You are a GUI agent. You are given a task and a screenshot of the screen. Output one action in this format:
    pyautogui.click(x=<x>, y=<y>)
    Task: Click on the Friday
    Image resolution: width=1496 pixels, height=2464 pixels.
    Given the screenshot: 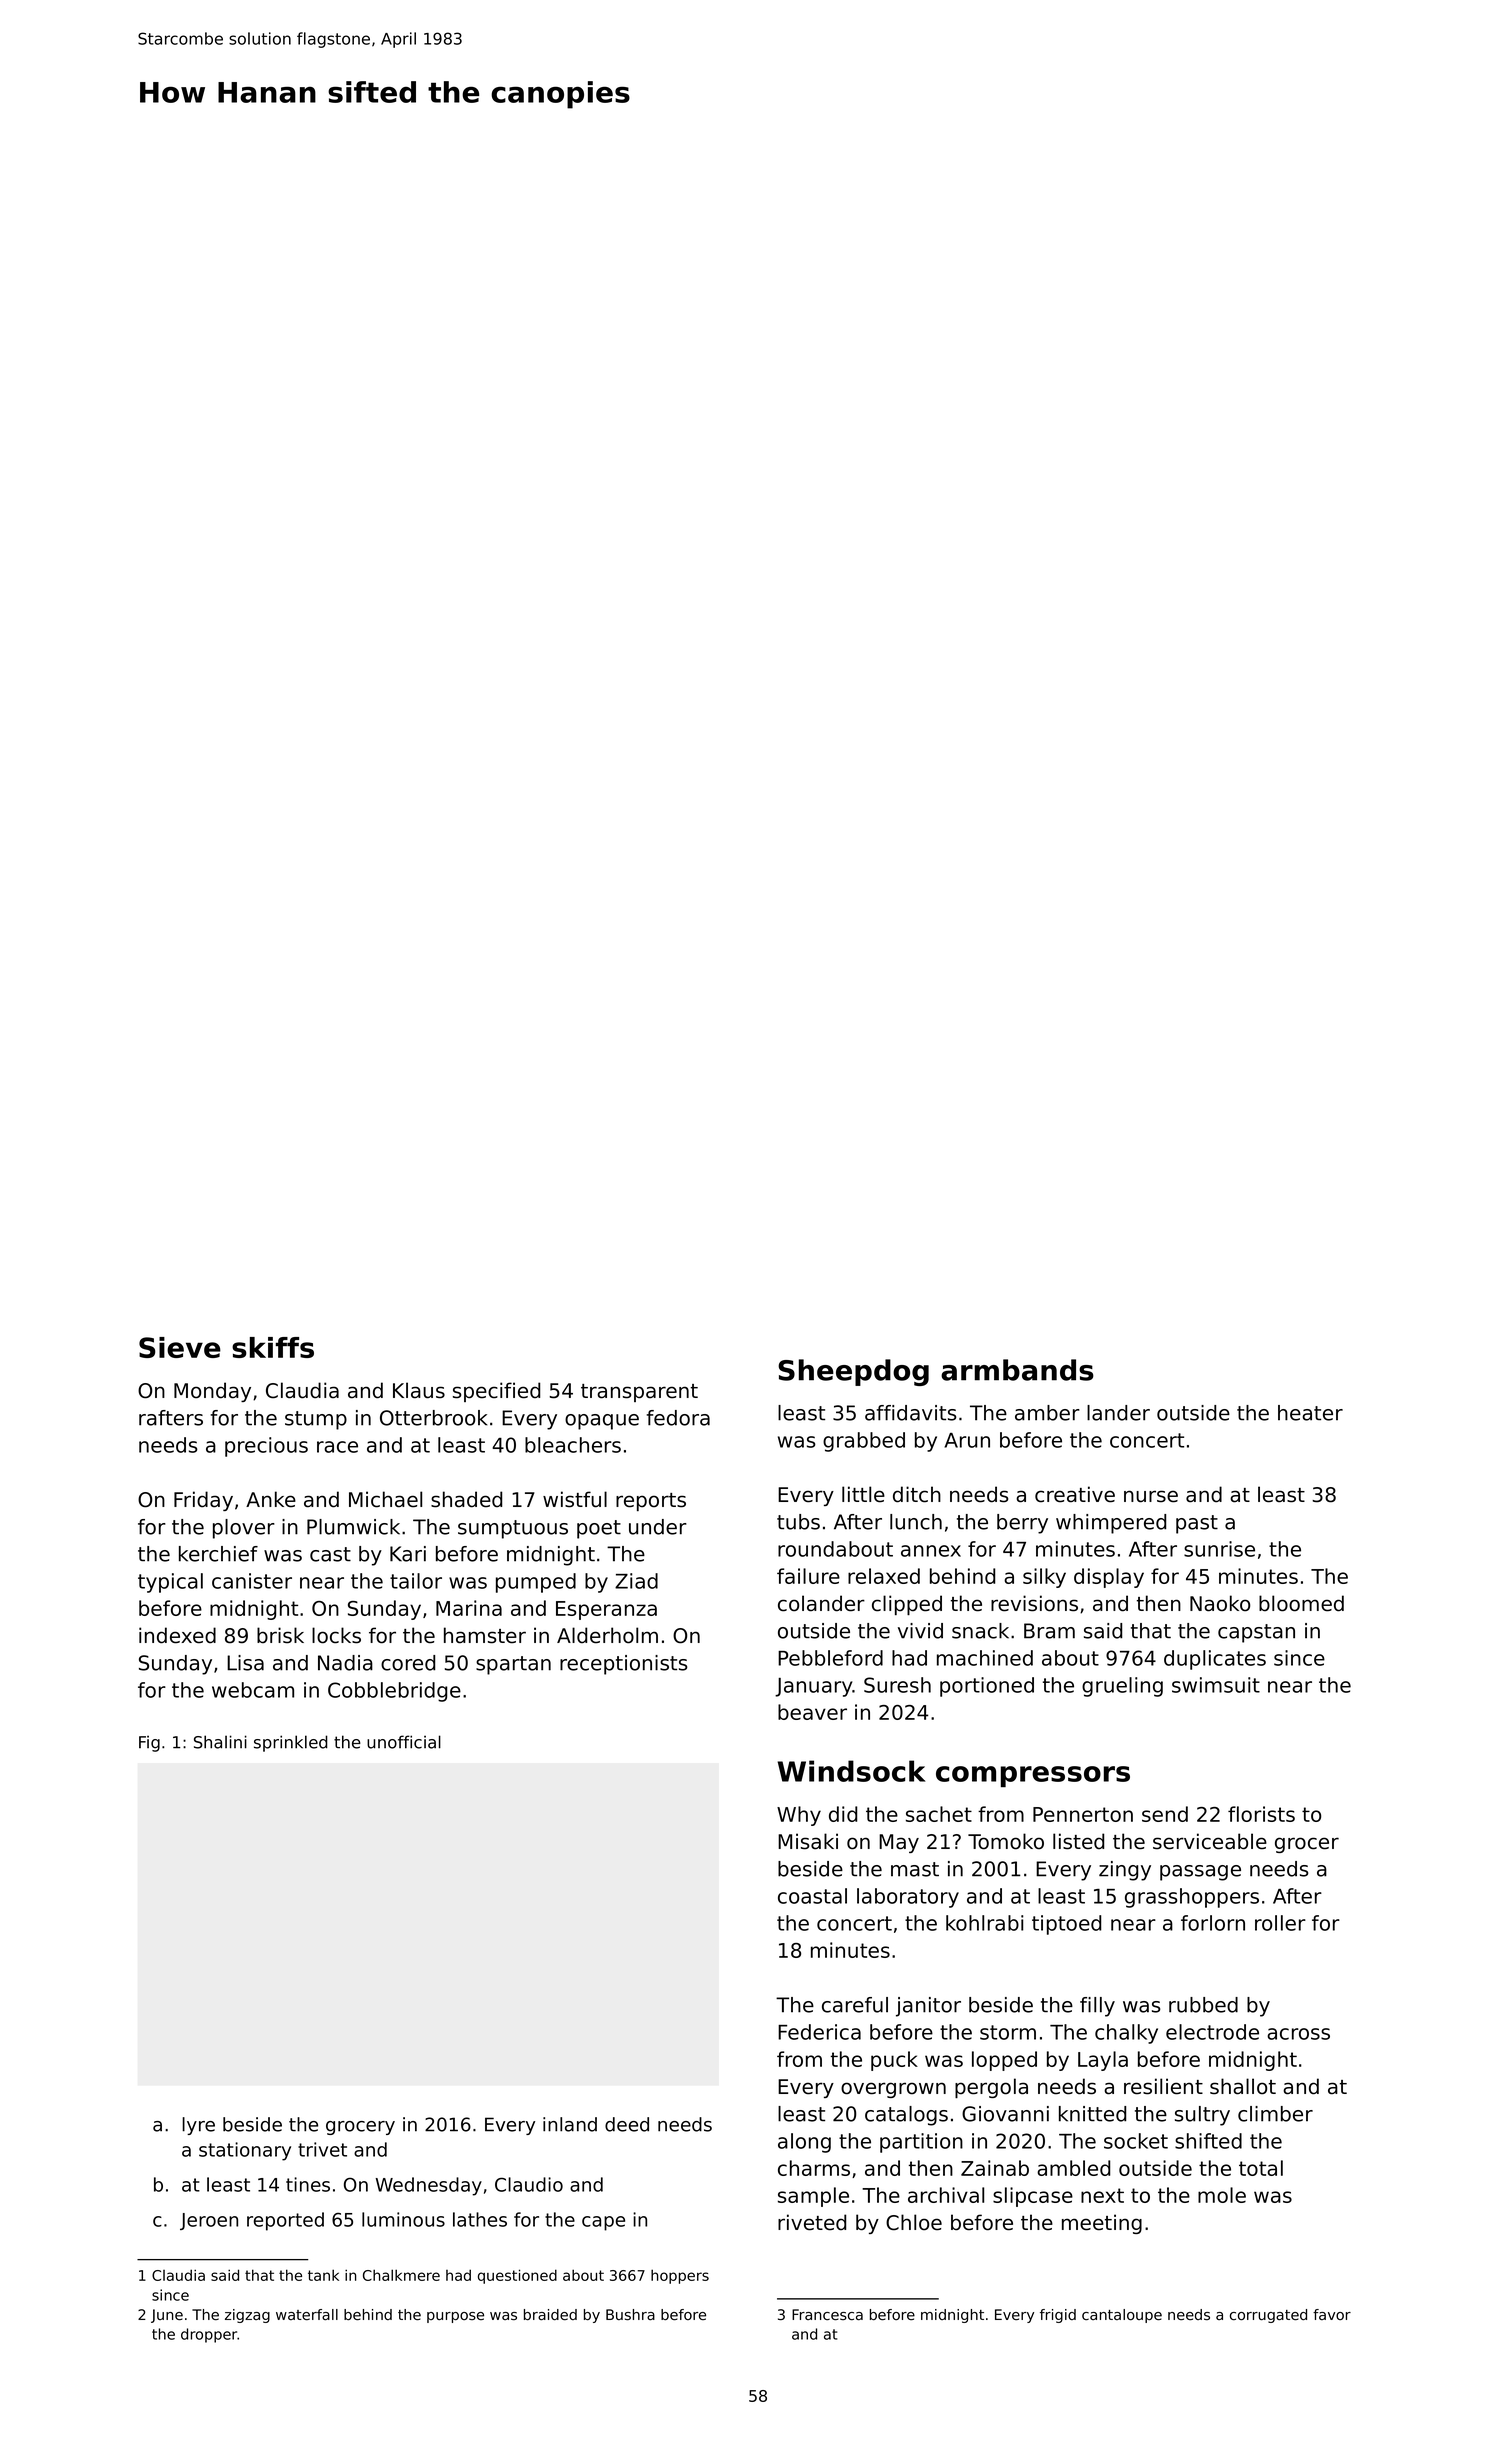 What is the action you would take?
    pyautogui.click(x=203, y=1501)
